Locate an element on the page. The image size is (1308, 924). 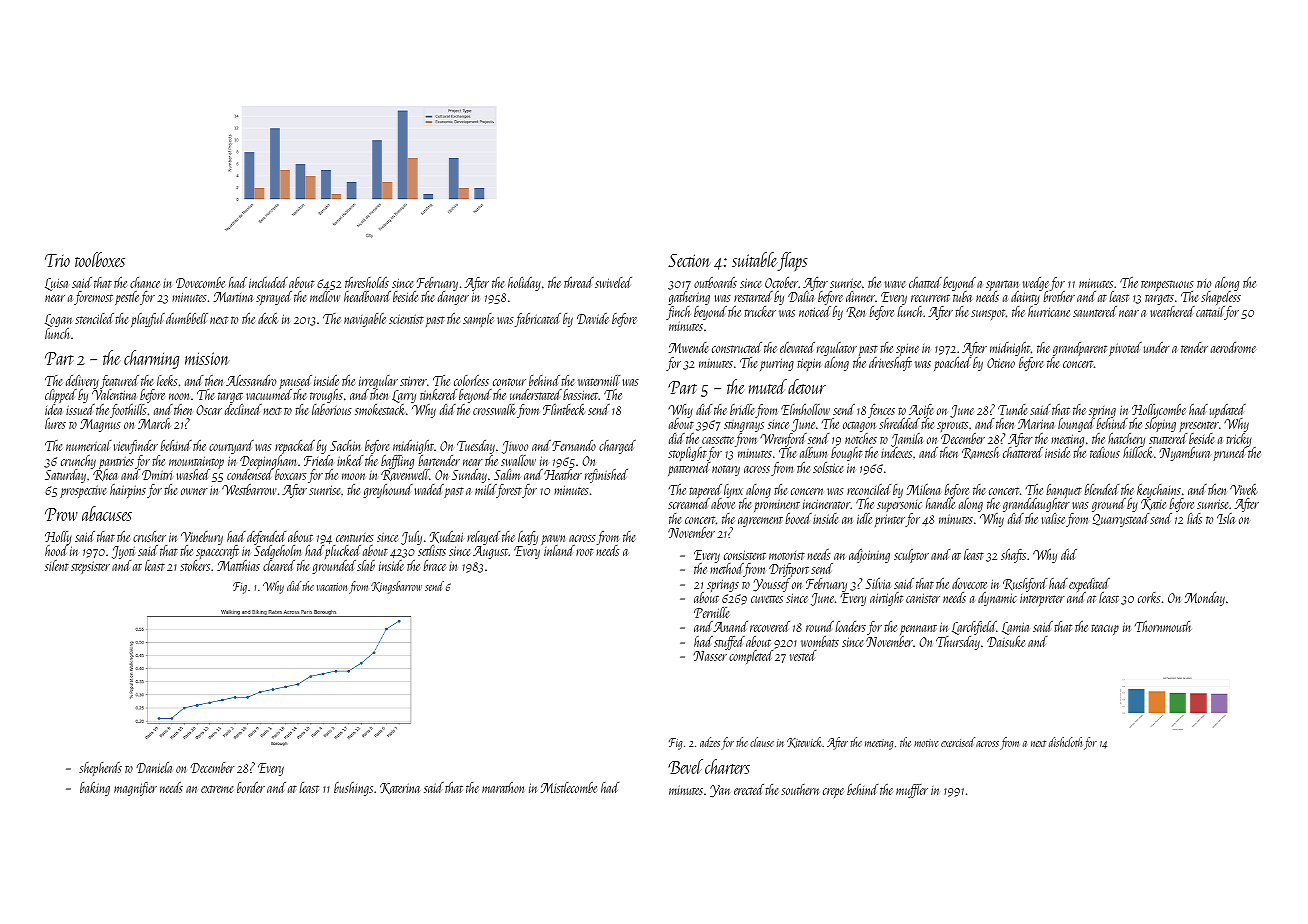
shafts is located at coordinates (1013, 556).
